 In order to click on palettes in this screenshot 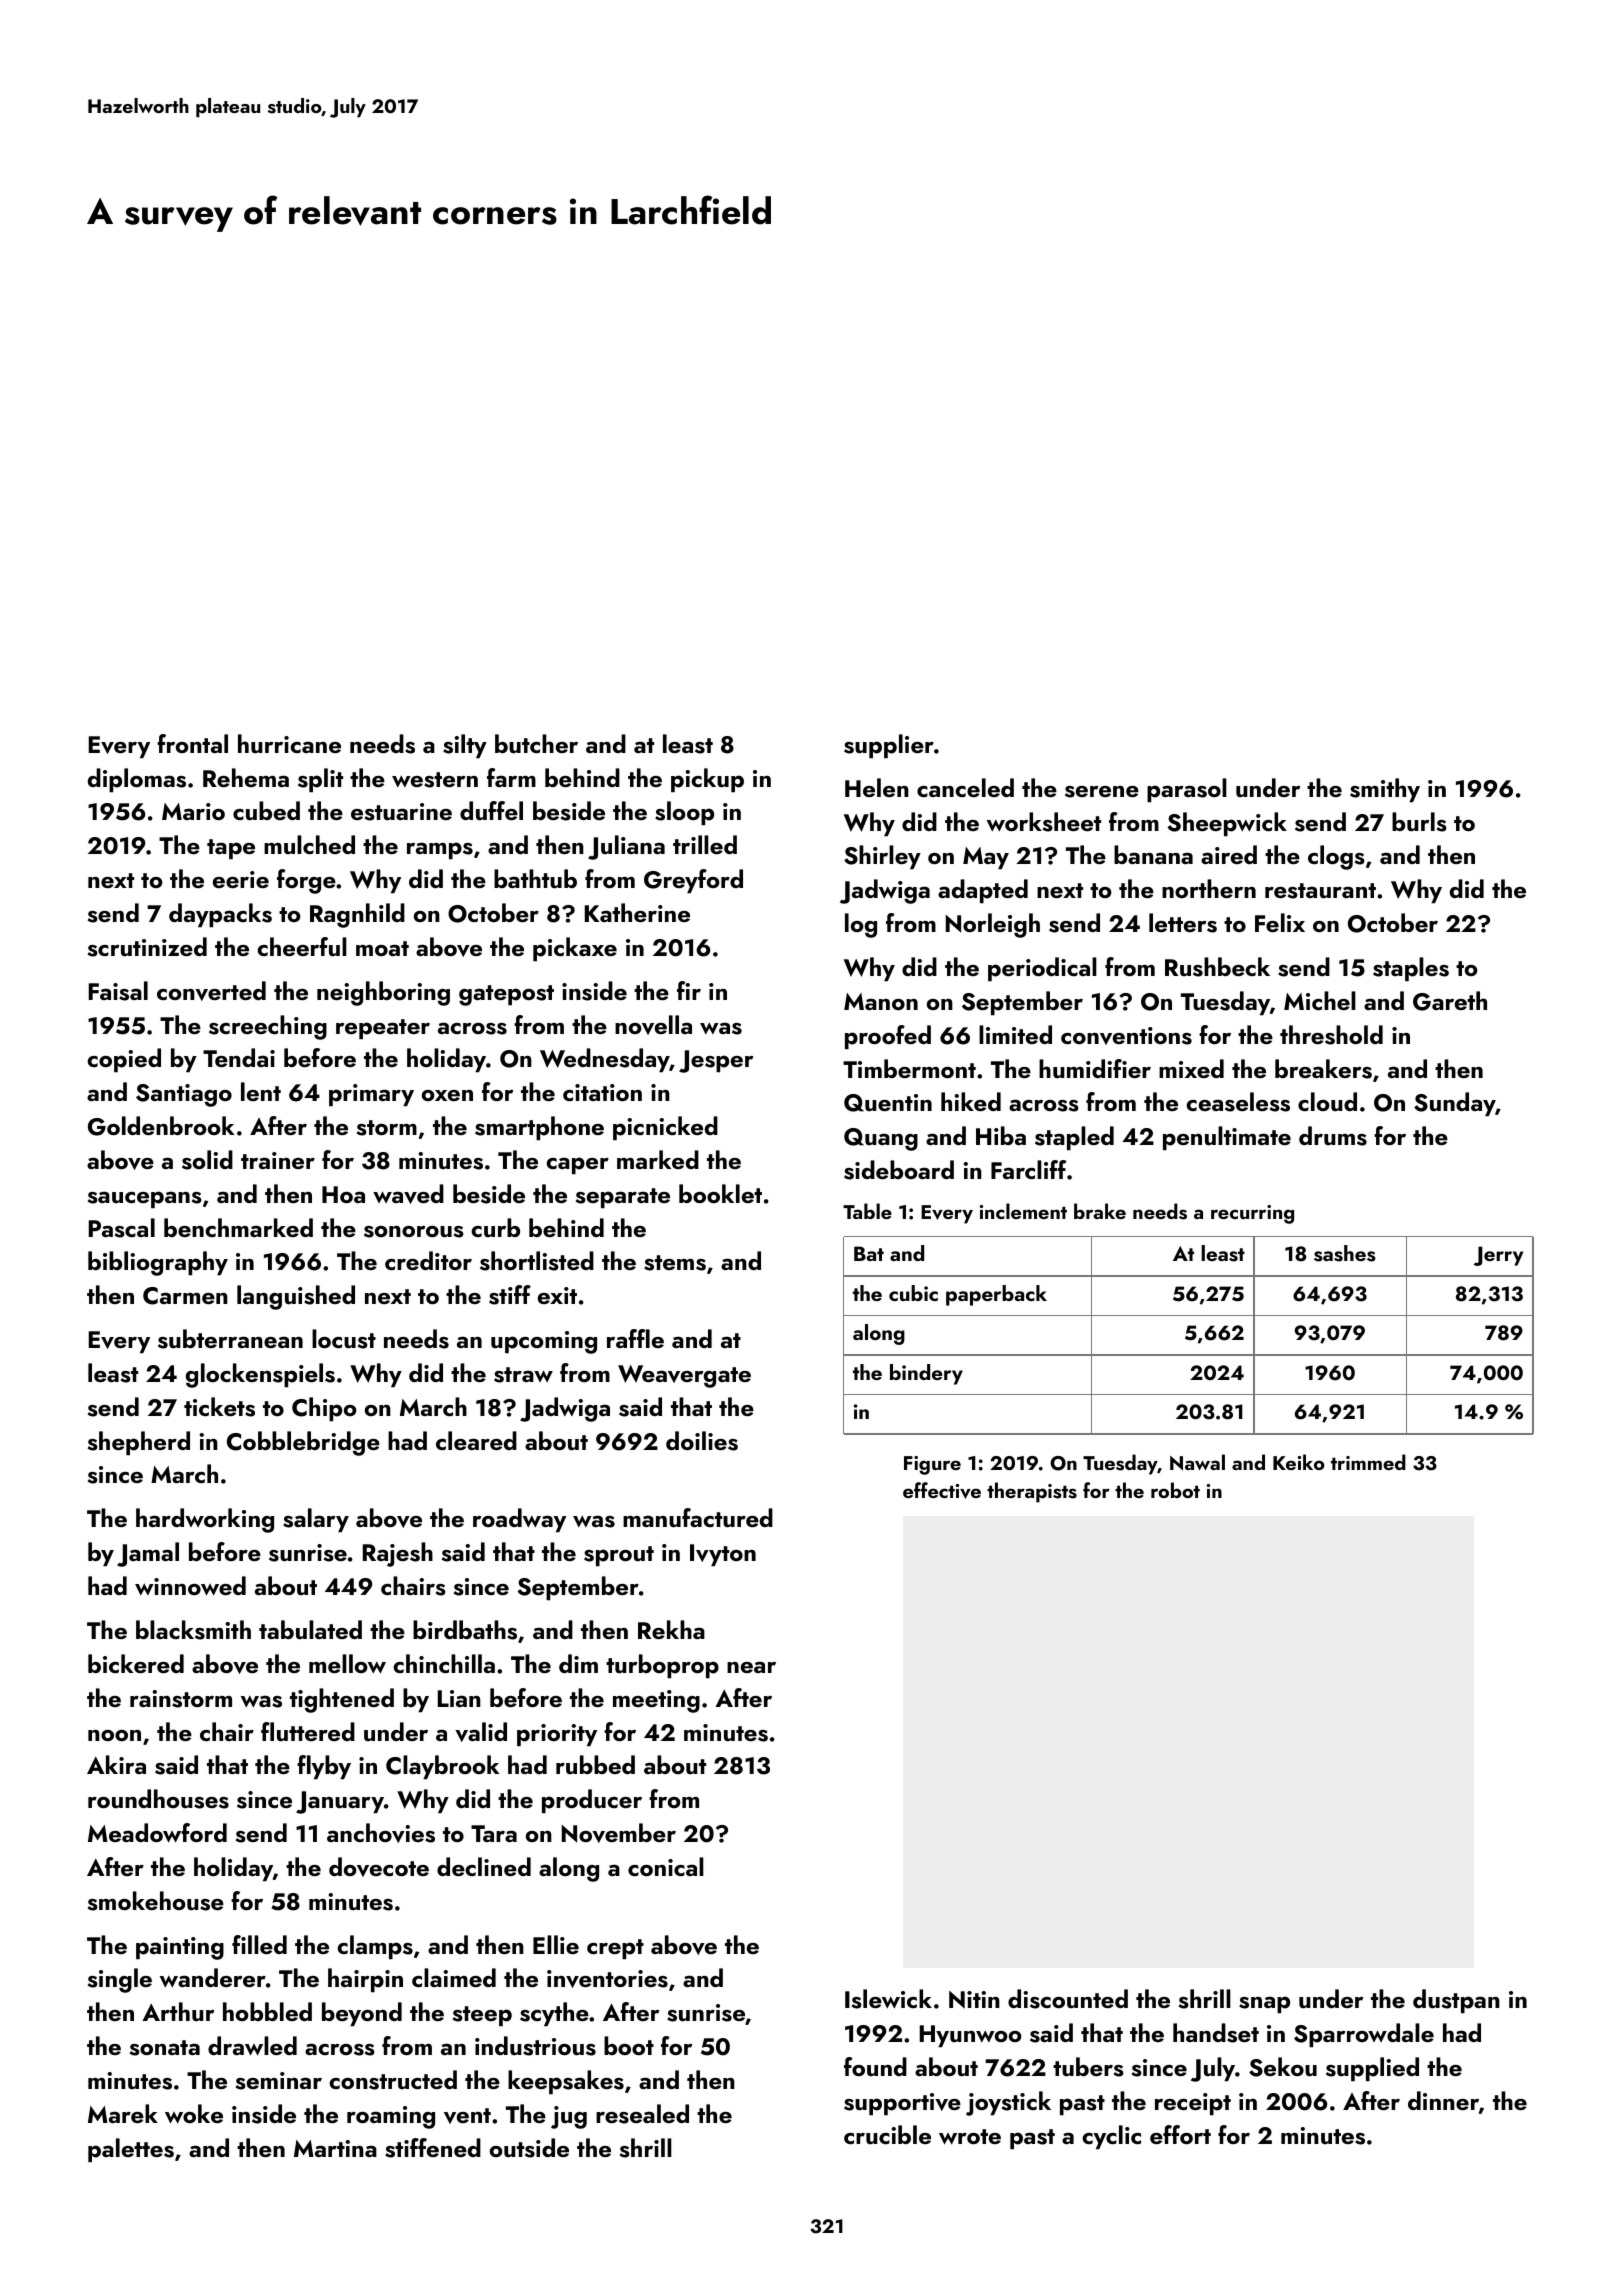, I will do `click(131, 2150)`.
